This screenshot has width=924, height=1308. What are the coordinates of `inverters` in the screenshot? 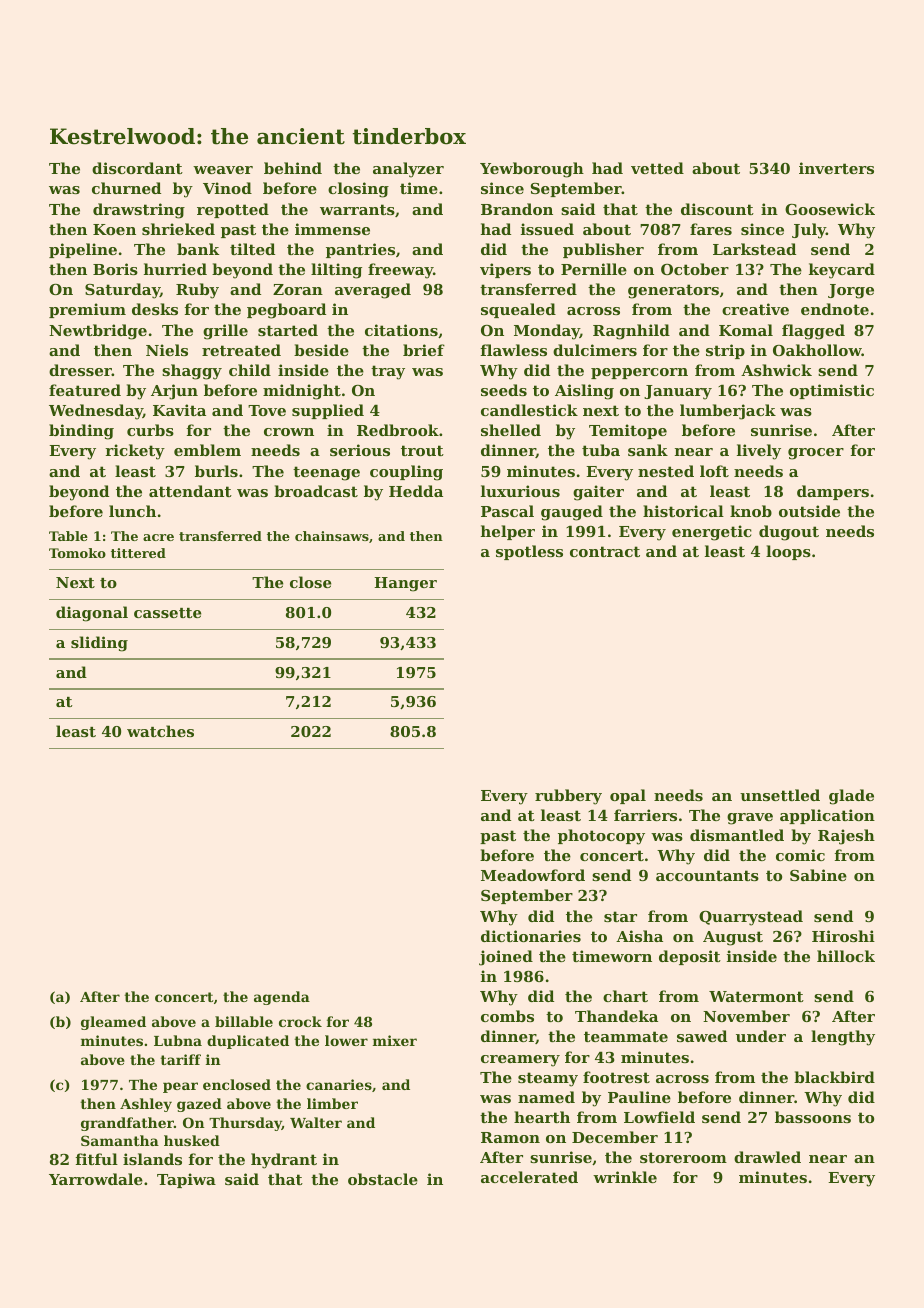 It's located at (836, 168).
